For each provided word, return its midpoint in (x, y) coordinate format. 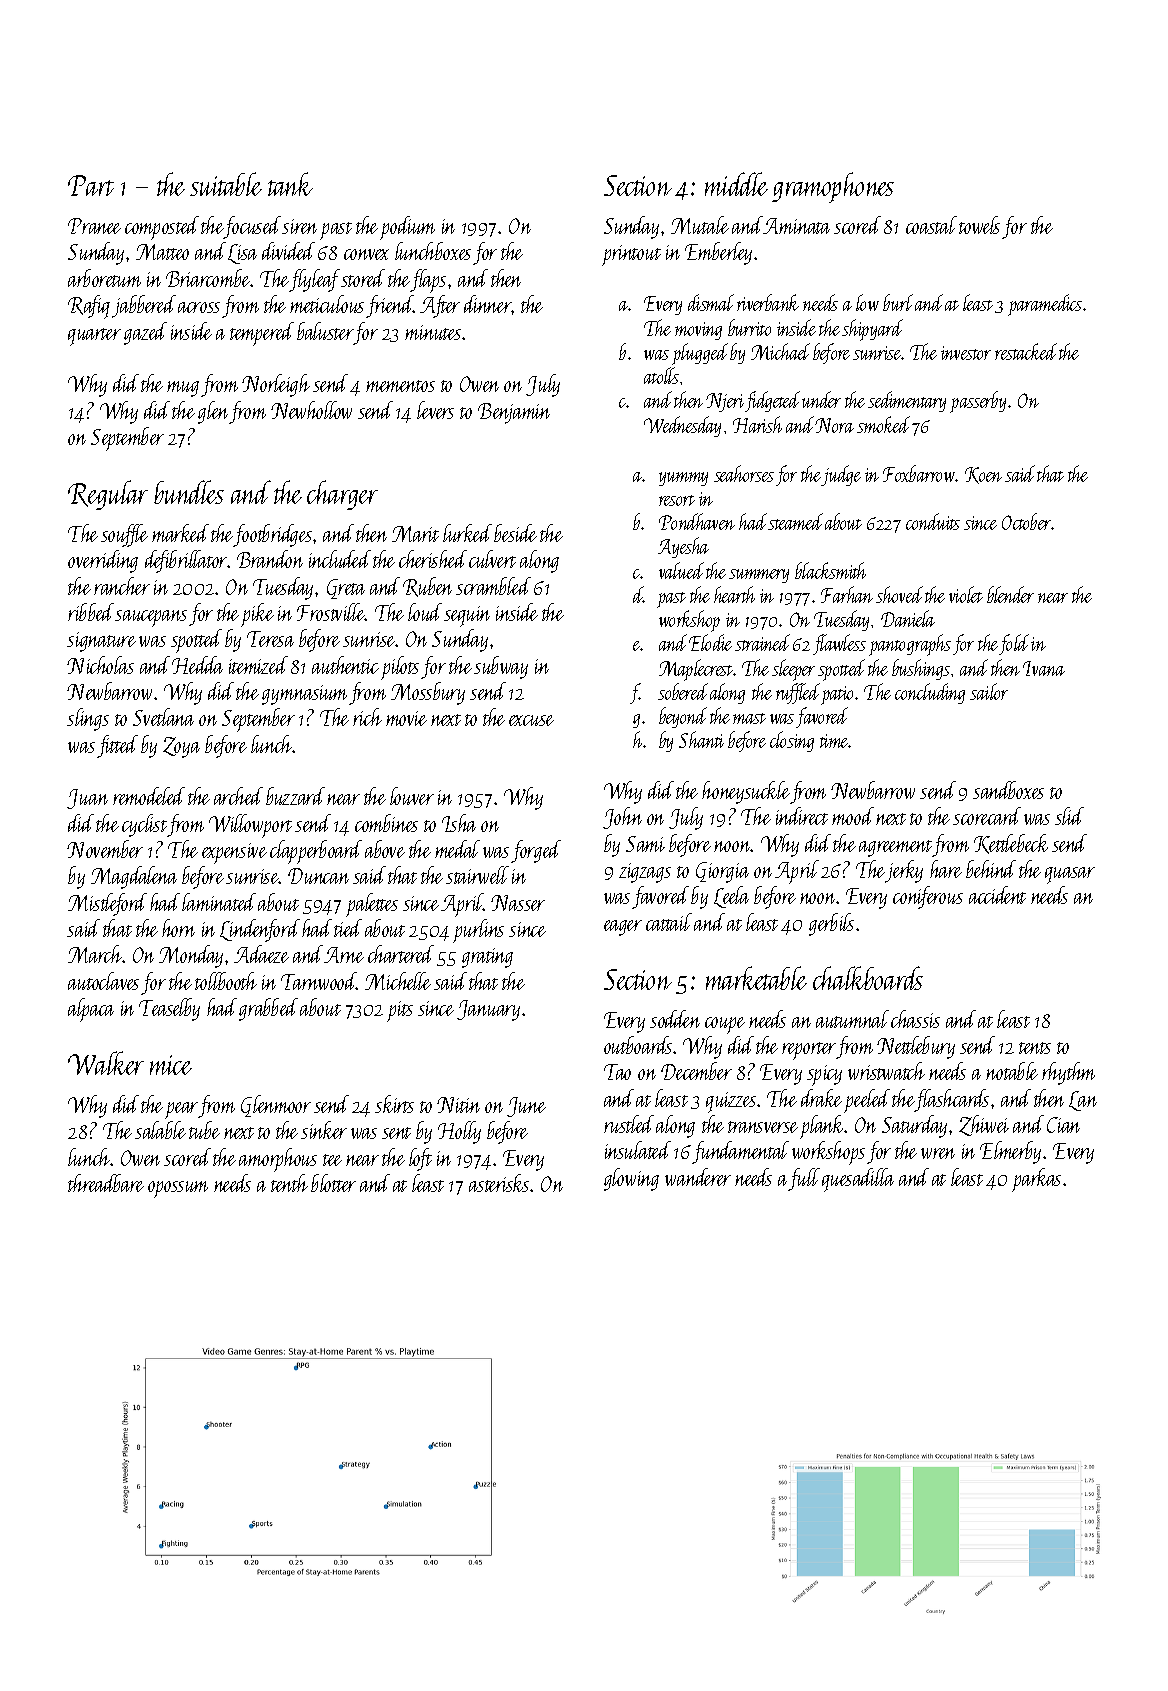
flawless (839, 644)
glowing (631, 1179)
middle (736, 184)
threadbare (106, 1183)
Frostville (331, 612)
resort (677, 500)
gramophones (833, 187)
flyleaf (315, 280)
